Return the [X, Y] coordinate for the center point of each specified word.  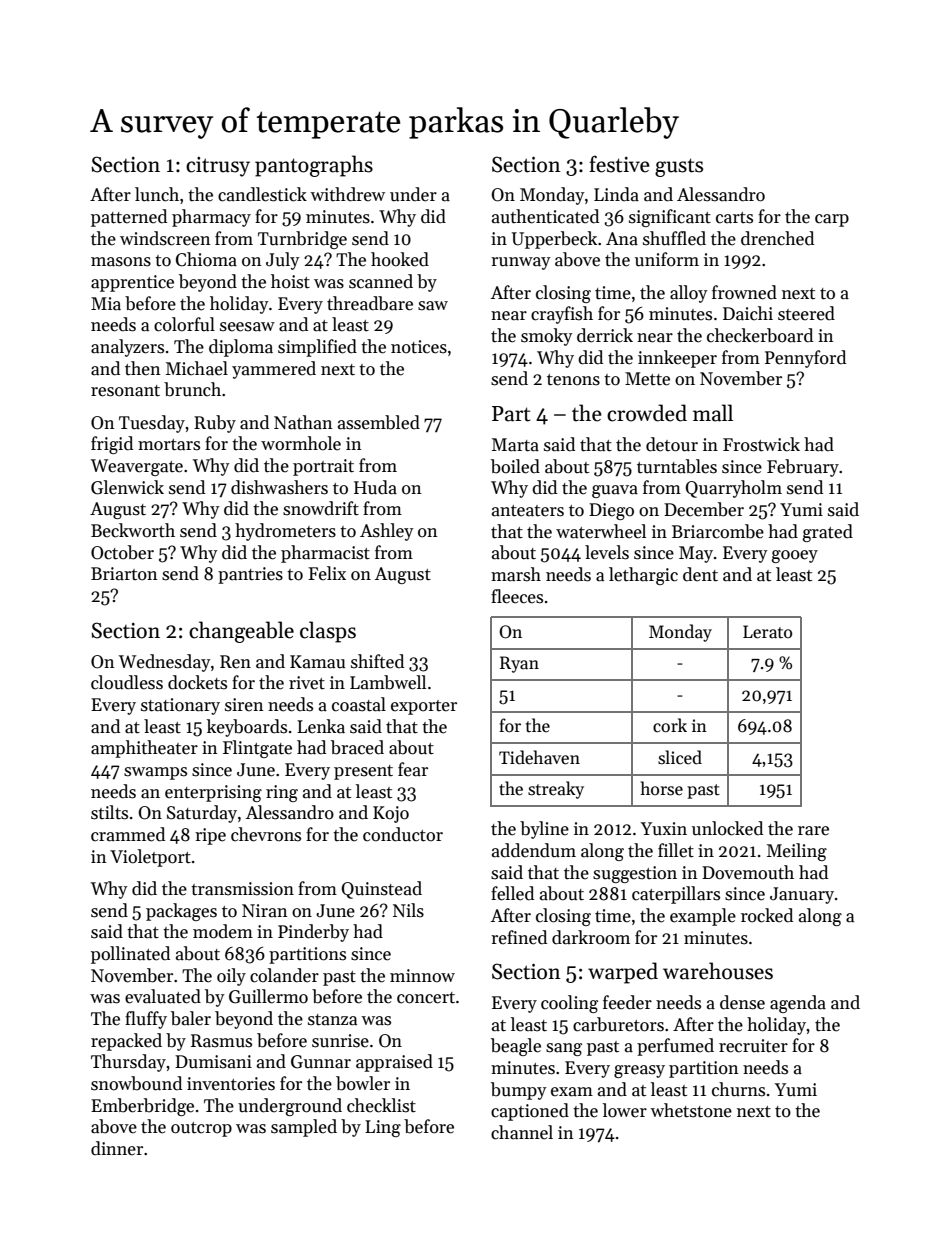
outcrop [201, 1129]
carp [832, 220]
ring [282, 793]
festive [619, 164]
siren [244, 705]
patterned [129, 218]
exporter [424, 707]
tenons [573, 380]
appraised [394, 1063]
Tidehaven [539, 757]
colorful [184, 324]
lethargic [643, 576]
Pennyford [805, 359]
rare [813, 831]
